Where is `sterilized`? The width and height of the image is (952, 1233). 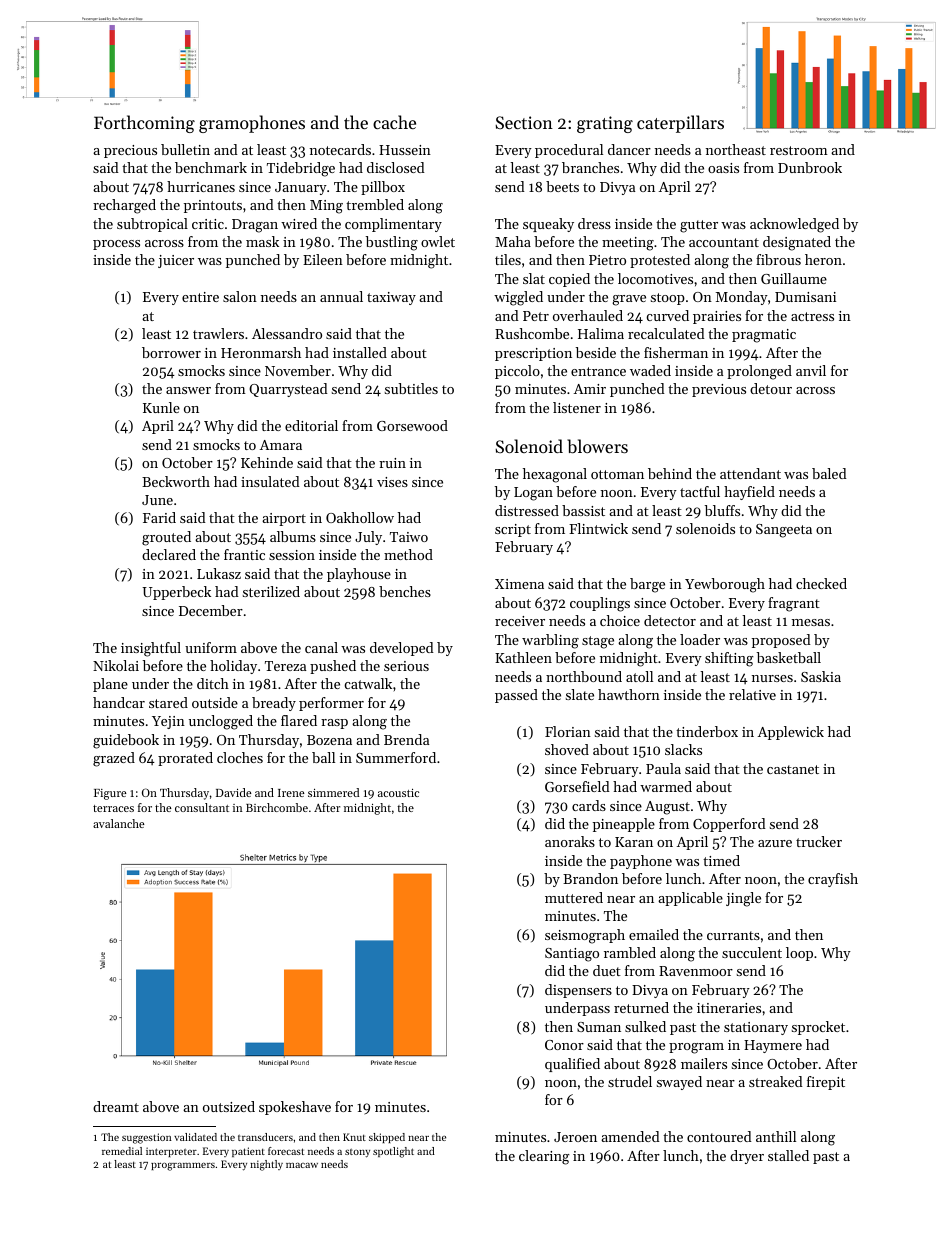
sterilized is located at coordinates (271, 591).
